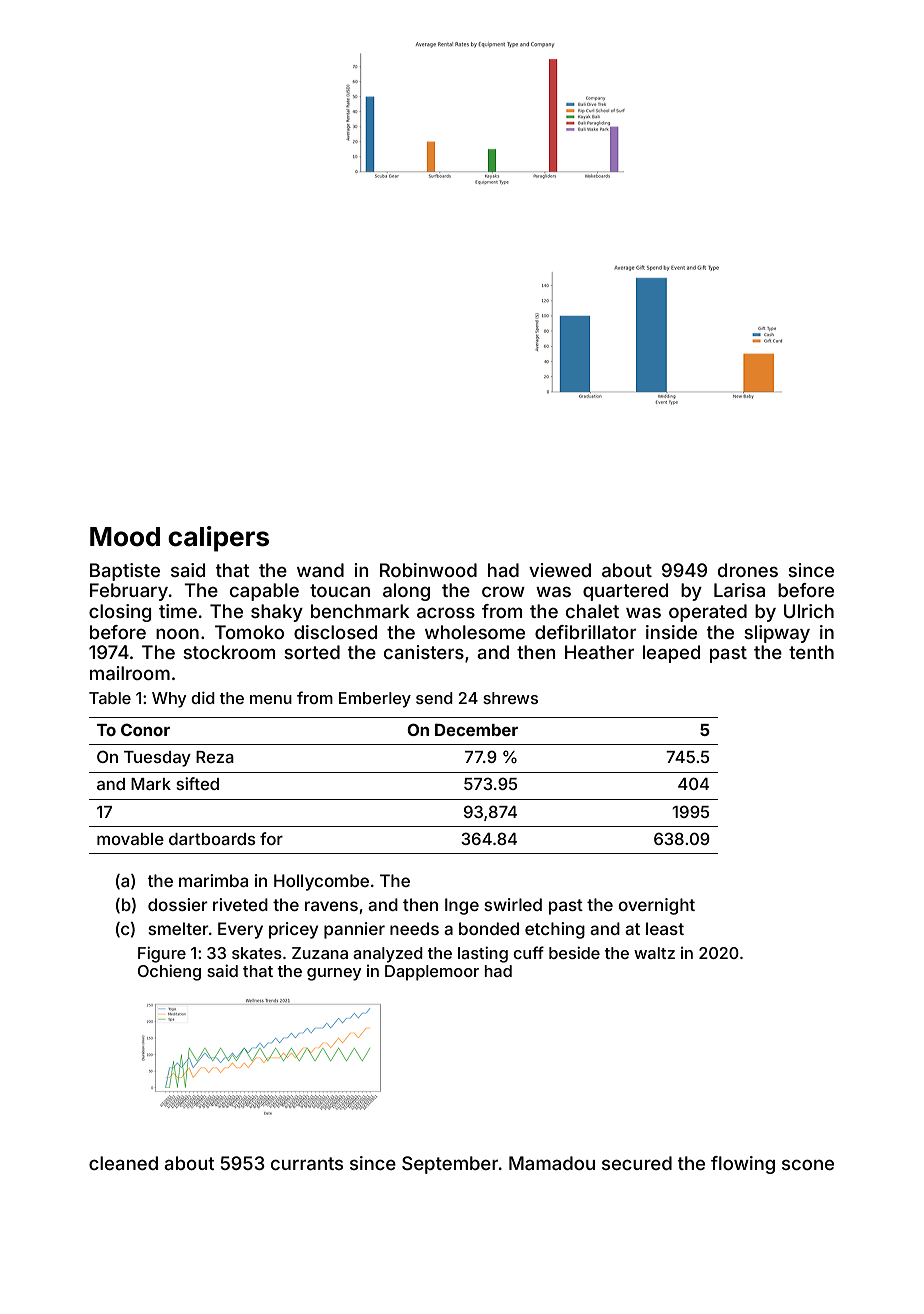 The width and height of the page is (924, 1314). Describe the element at coordinates (665, 928) in the page. I see `least` at that location.
